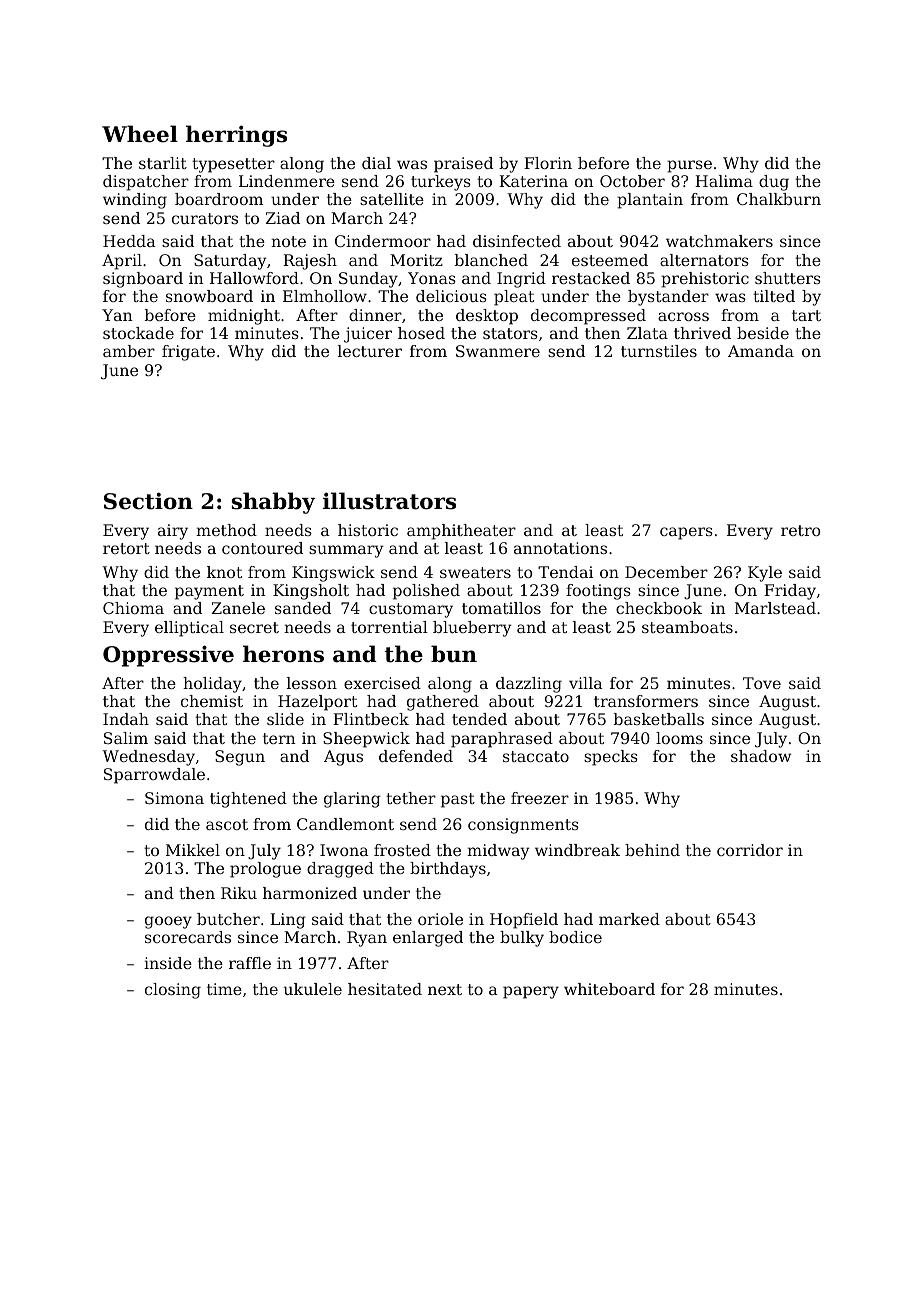 This image has height=1308, width=924. Describe the element at coordinates (168, 922) in the image. I see `gooey` at that location.
